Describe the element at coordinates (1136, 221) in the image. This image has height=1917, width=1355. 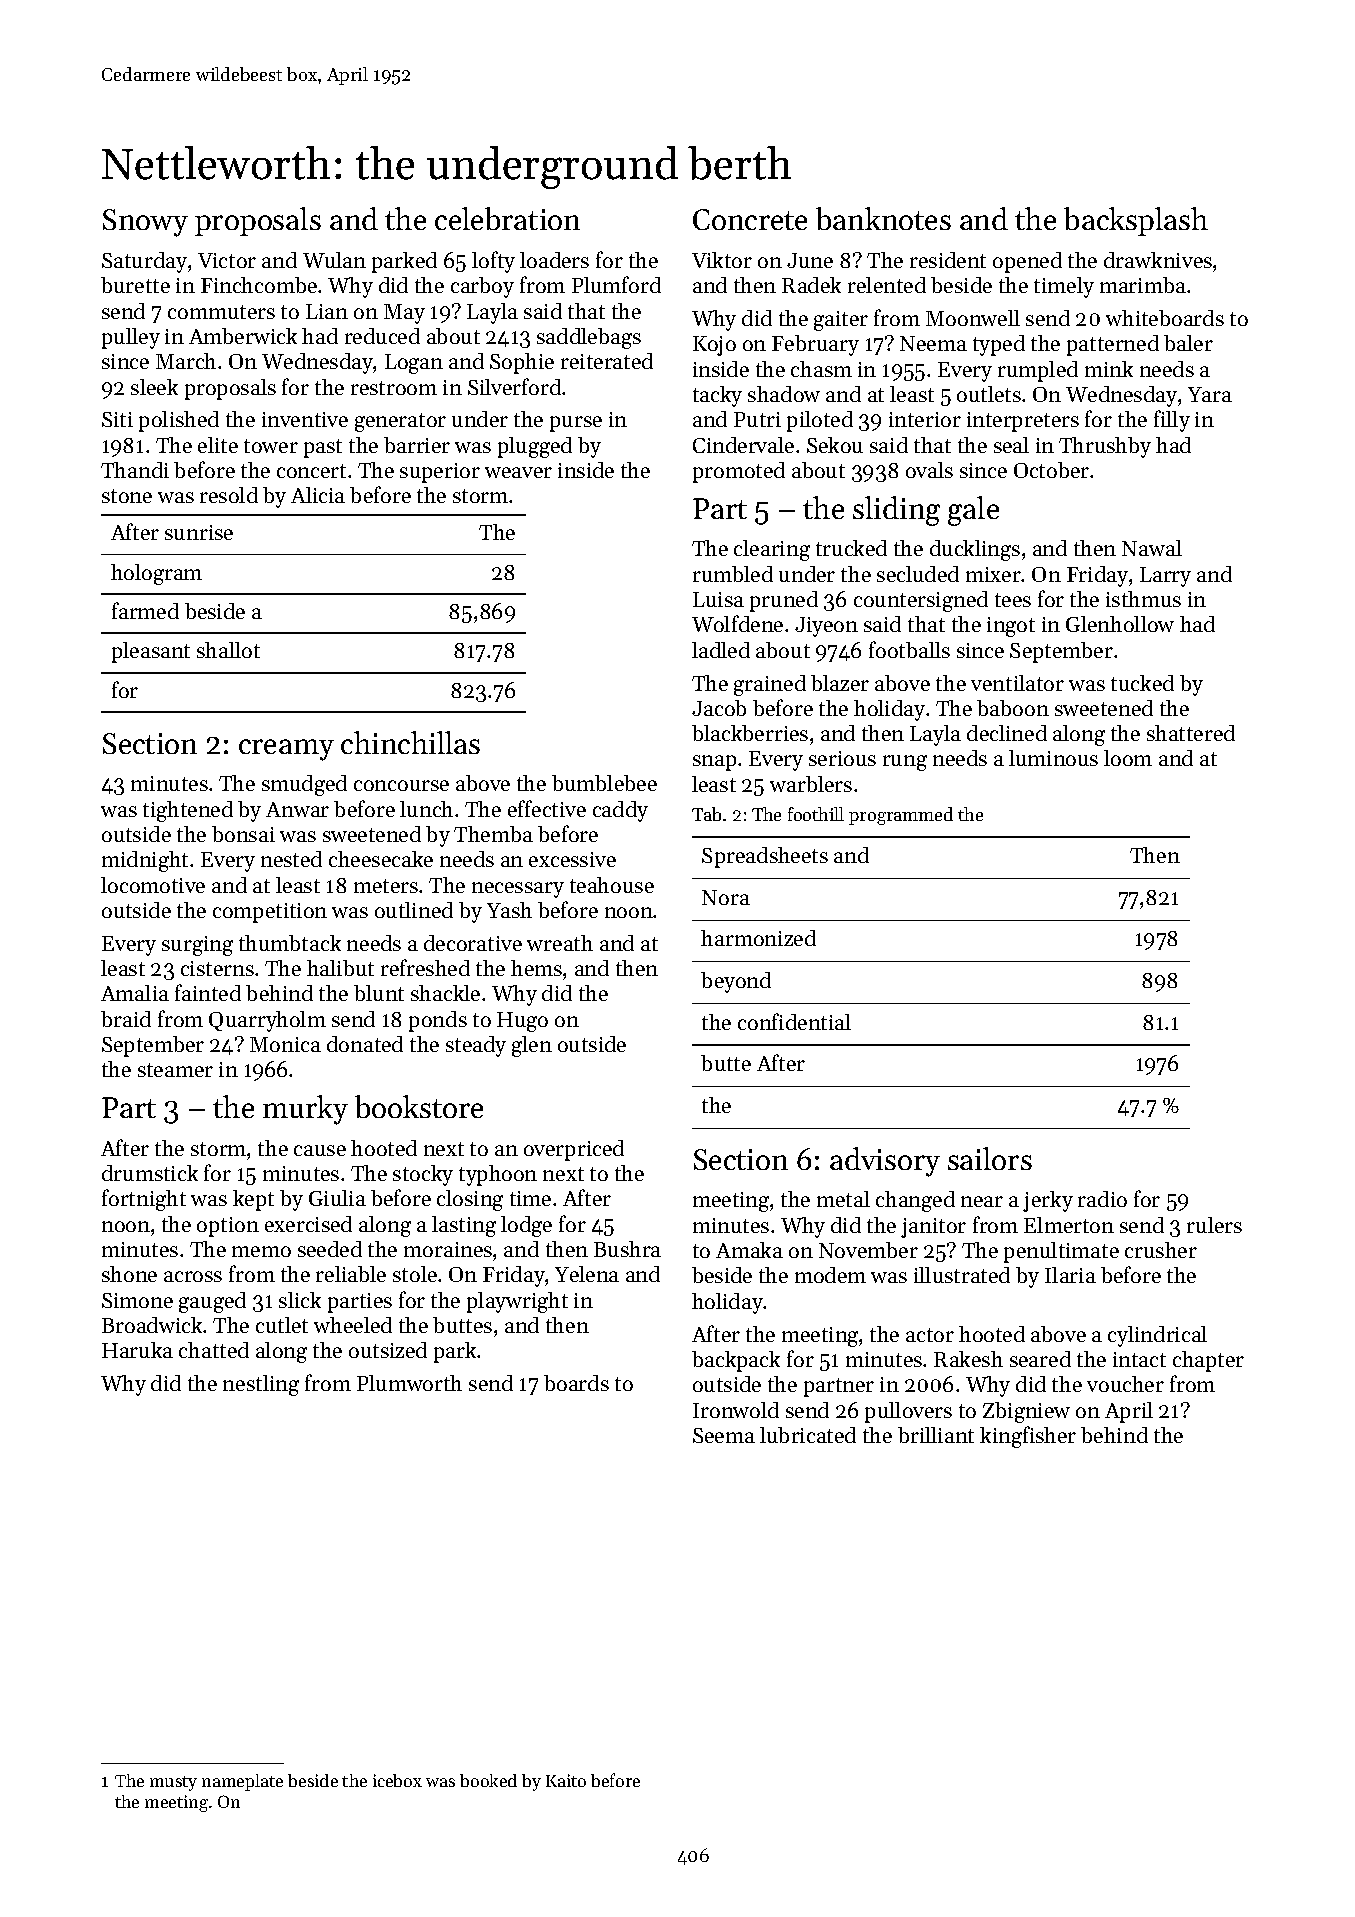
I see `backsplash` at that location.
